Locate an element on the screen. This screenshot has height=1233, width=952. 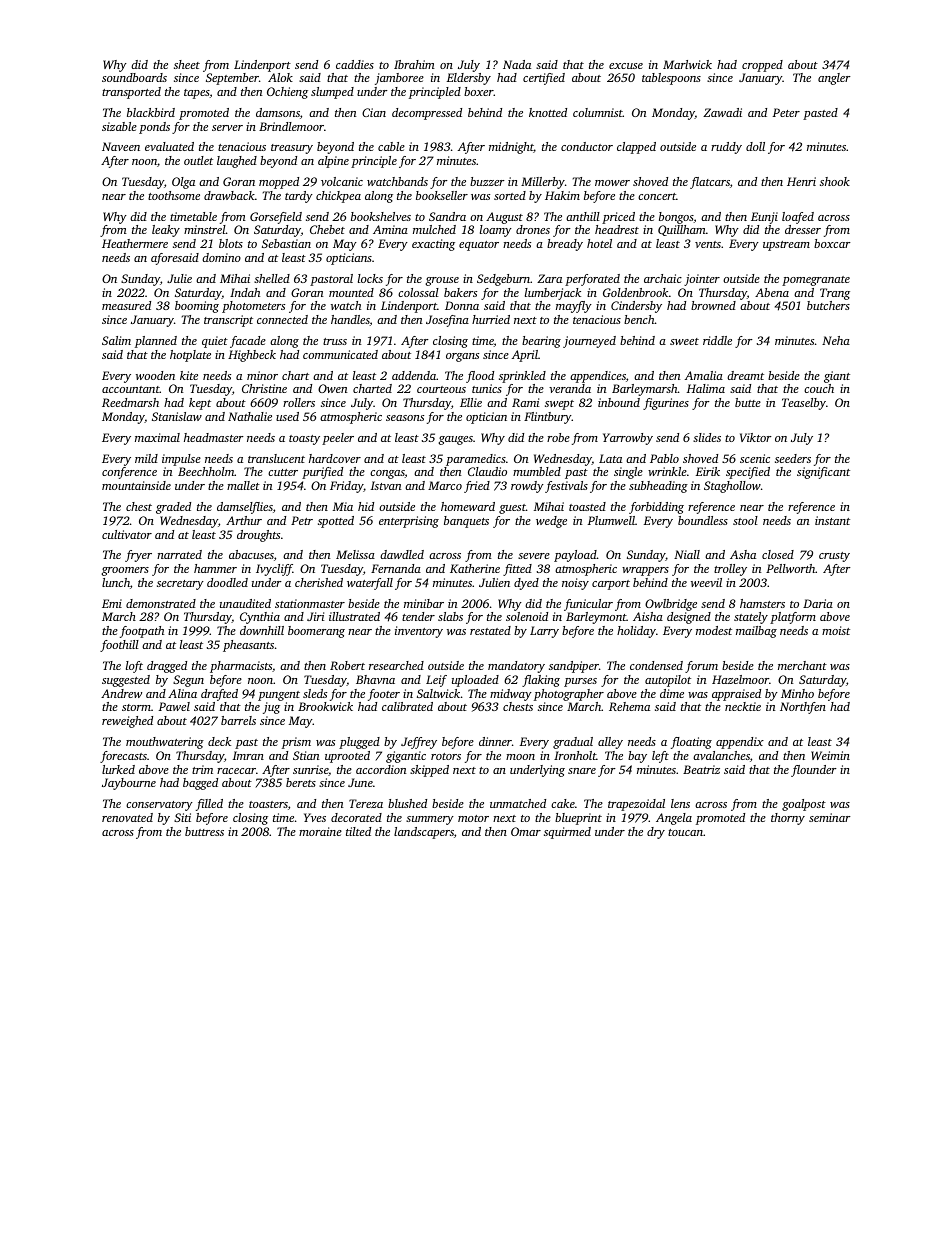
Heathermere is located at coordinates (135, 243).
